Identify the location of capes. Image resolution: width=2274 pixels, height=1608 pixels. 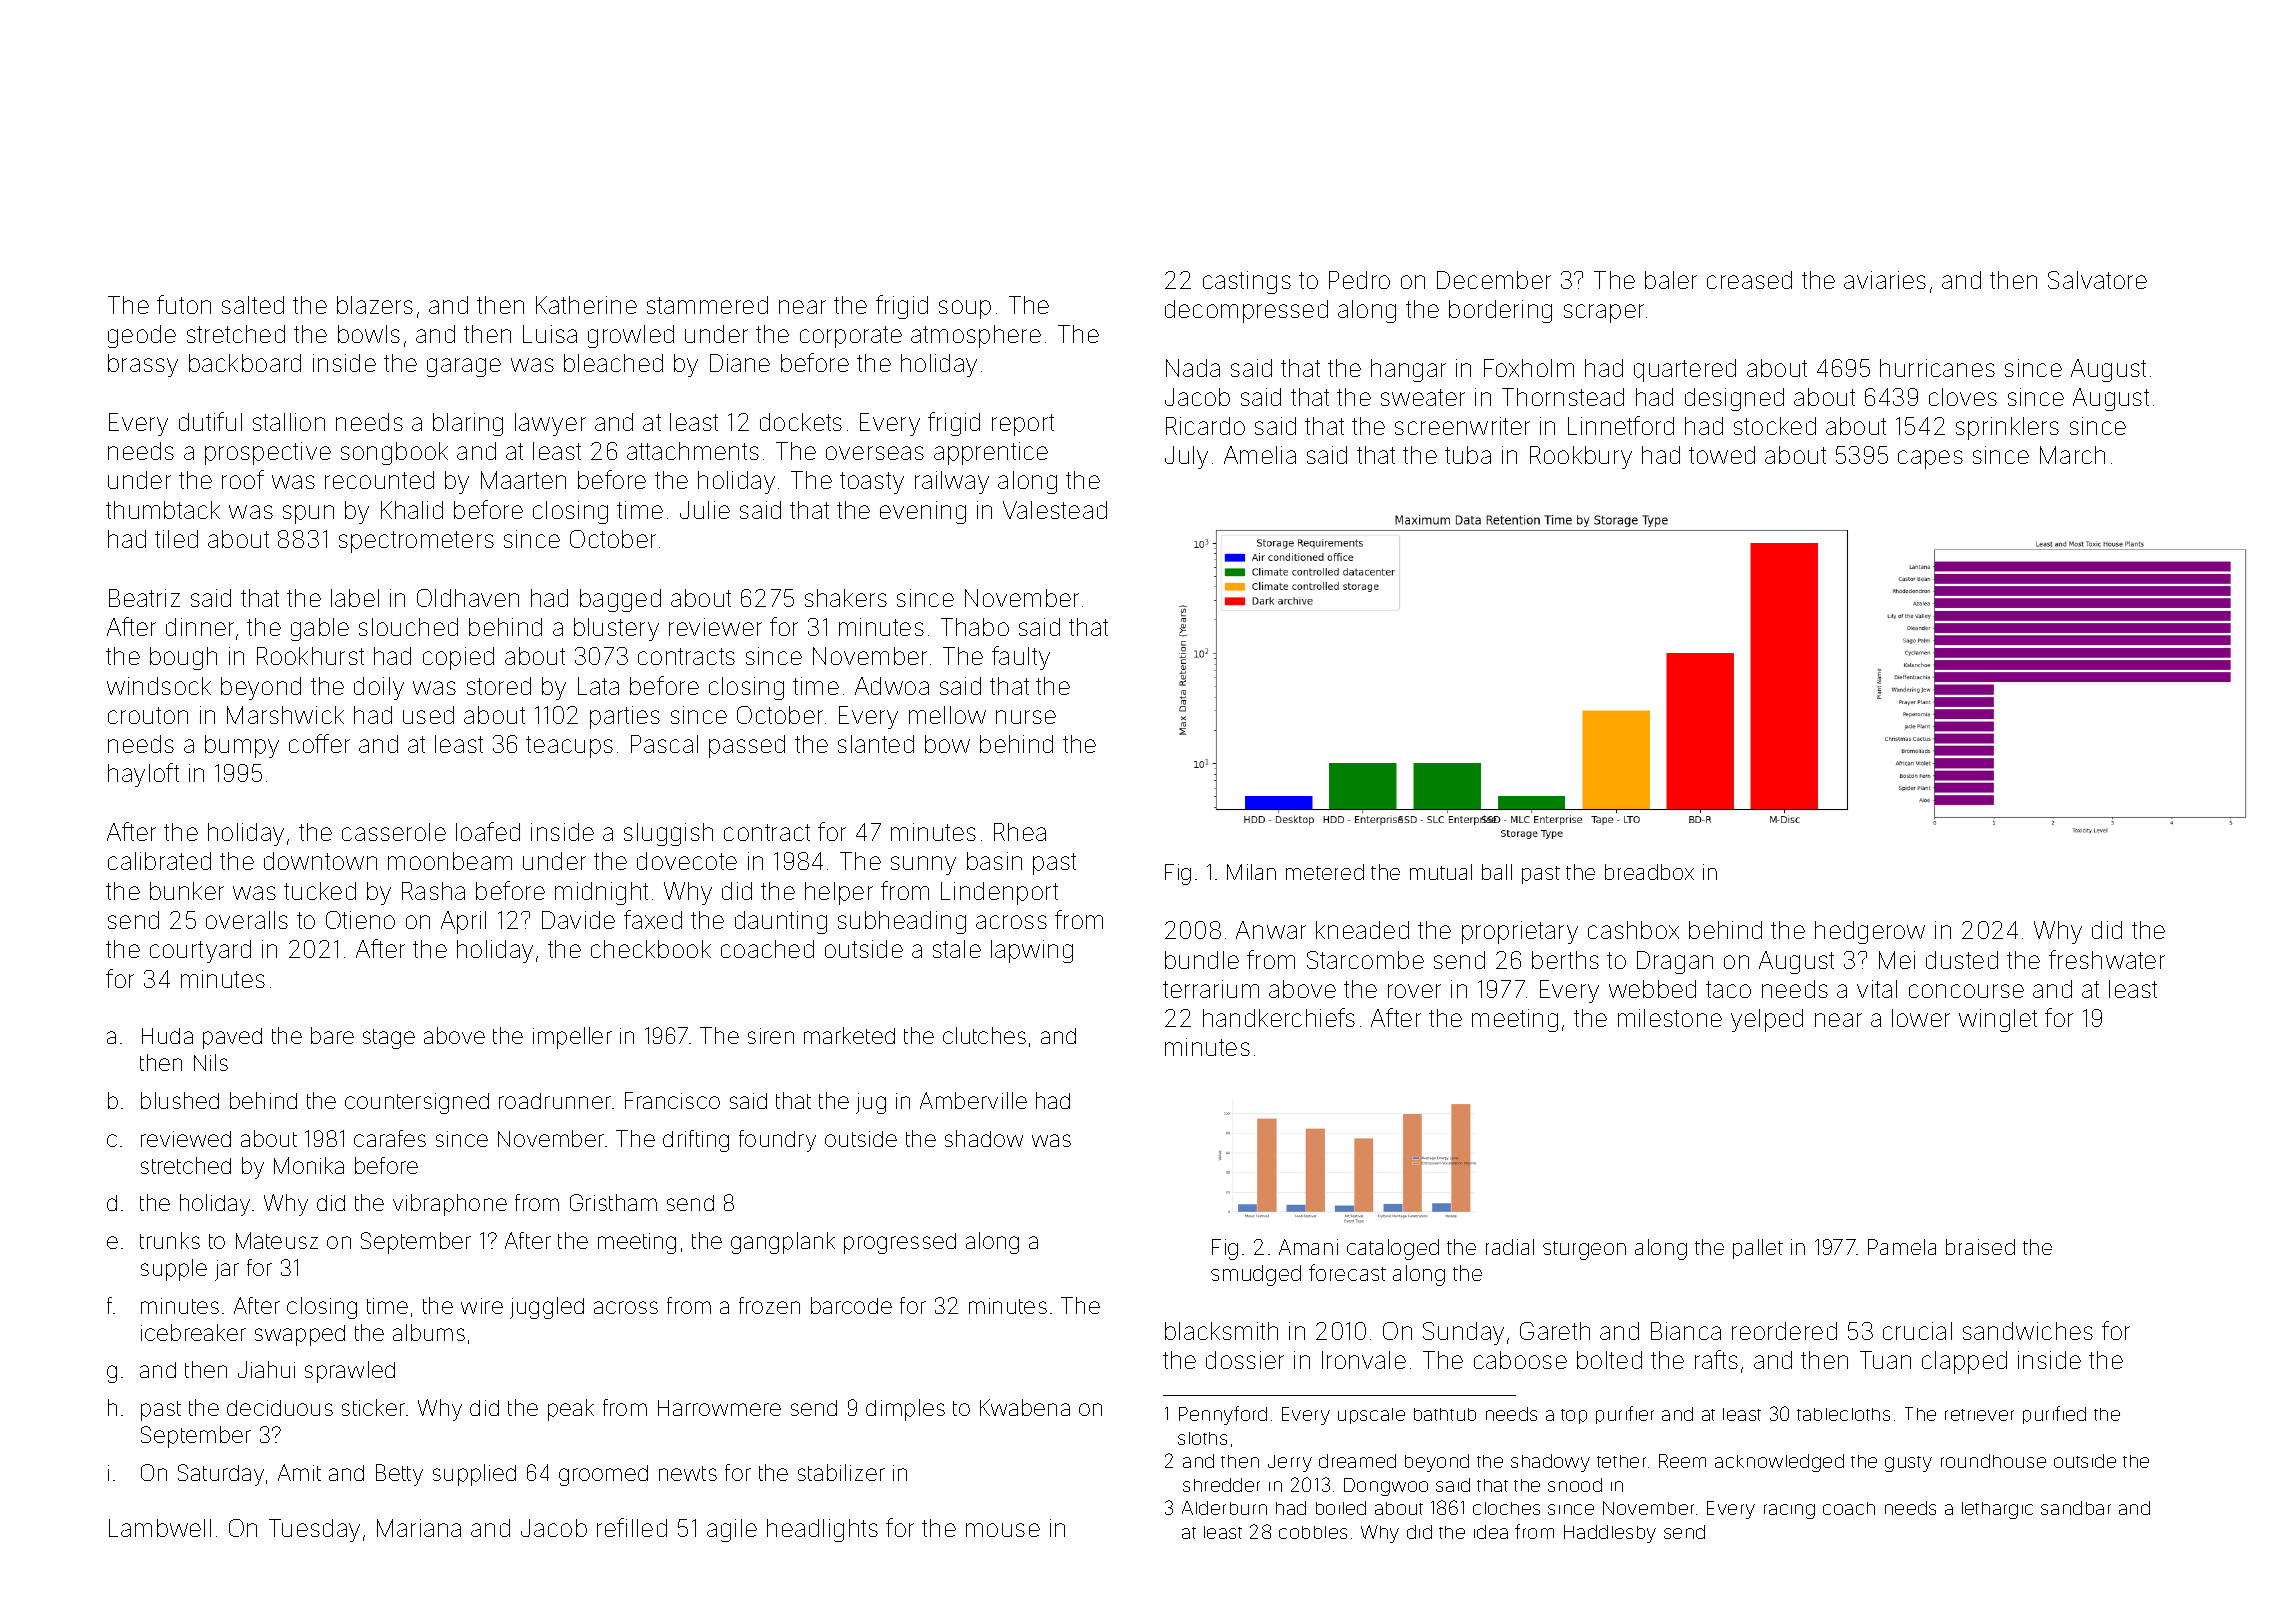
(1930, 459).
